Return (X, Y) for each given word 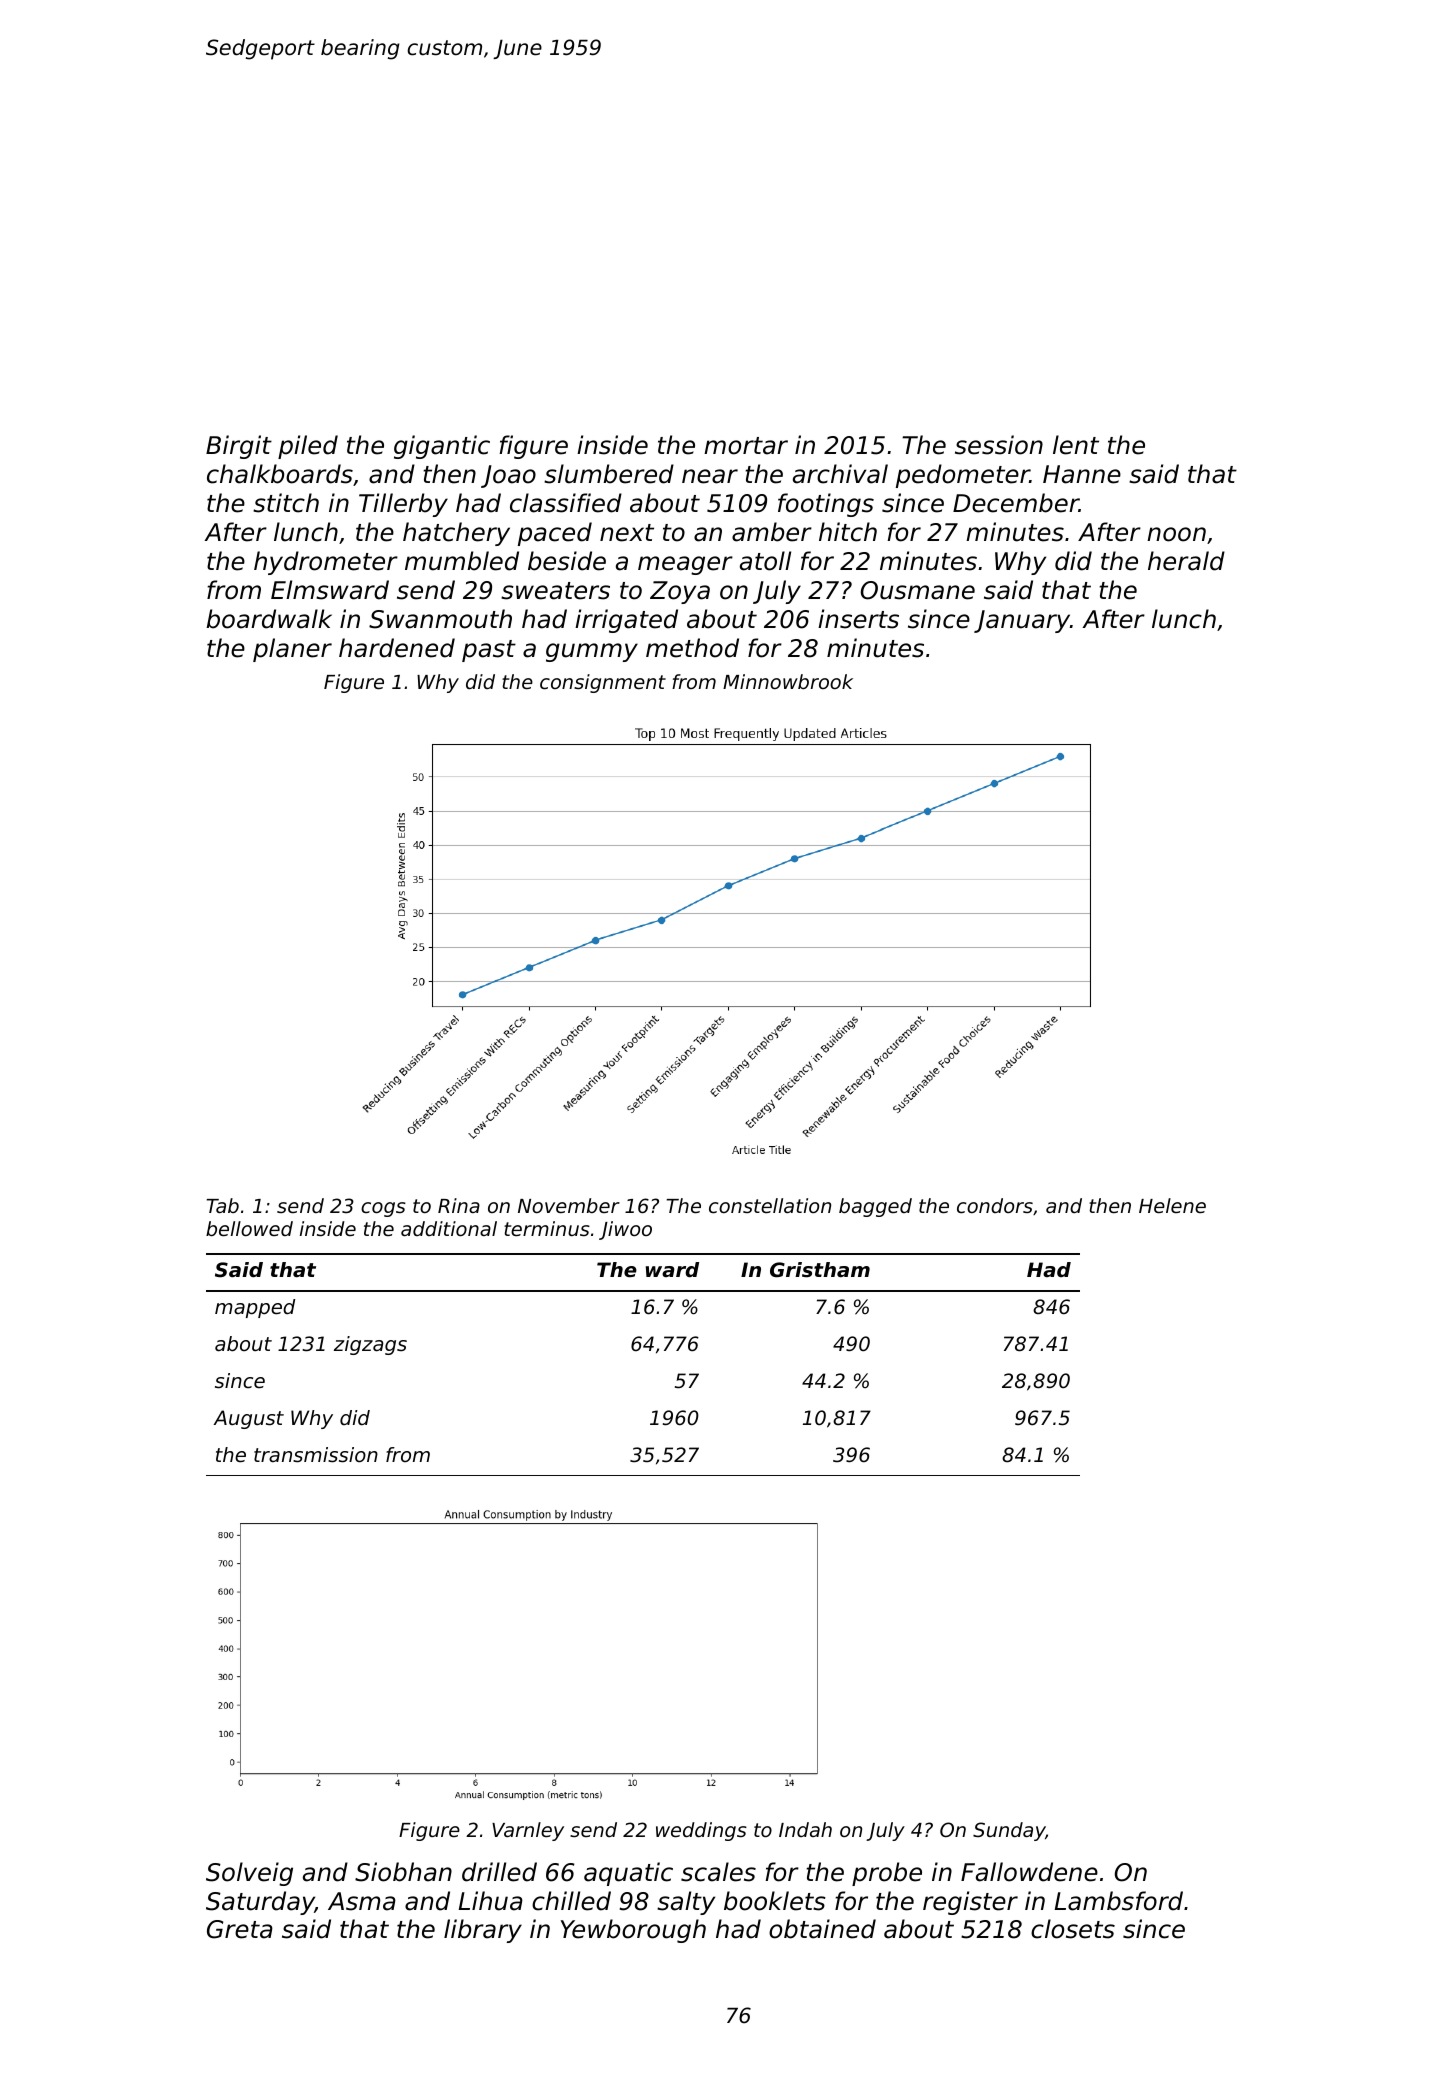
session (999, 445)
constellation (770, 1205)
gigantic (442, 447)
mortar (746, 446)
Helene (1172, 1205)
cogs (383, 1209)
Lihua (491, 1901)
